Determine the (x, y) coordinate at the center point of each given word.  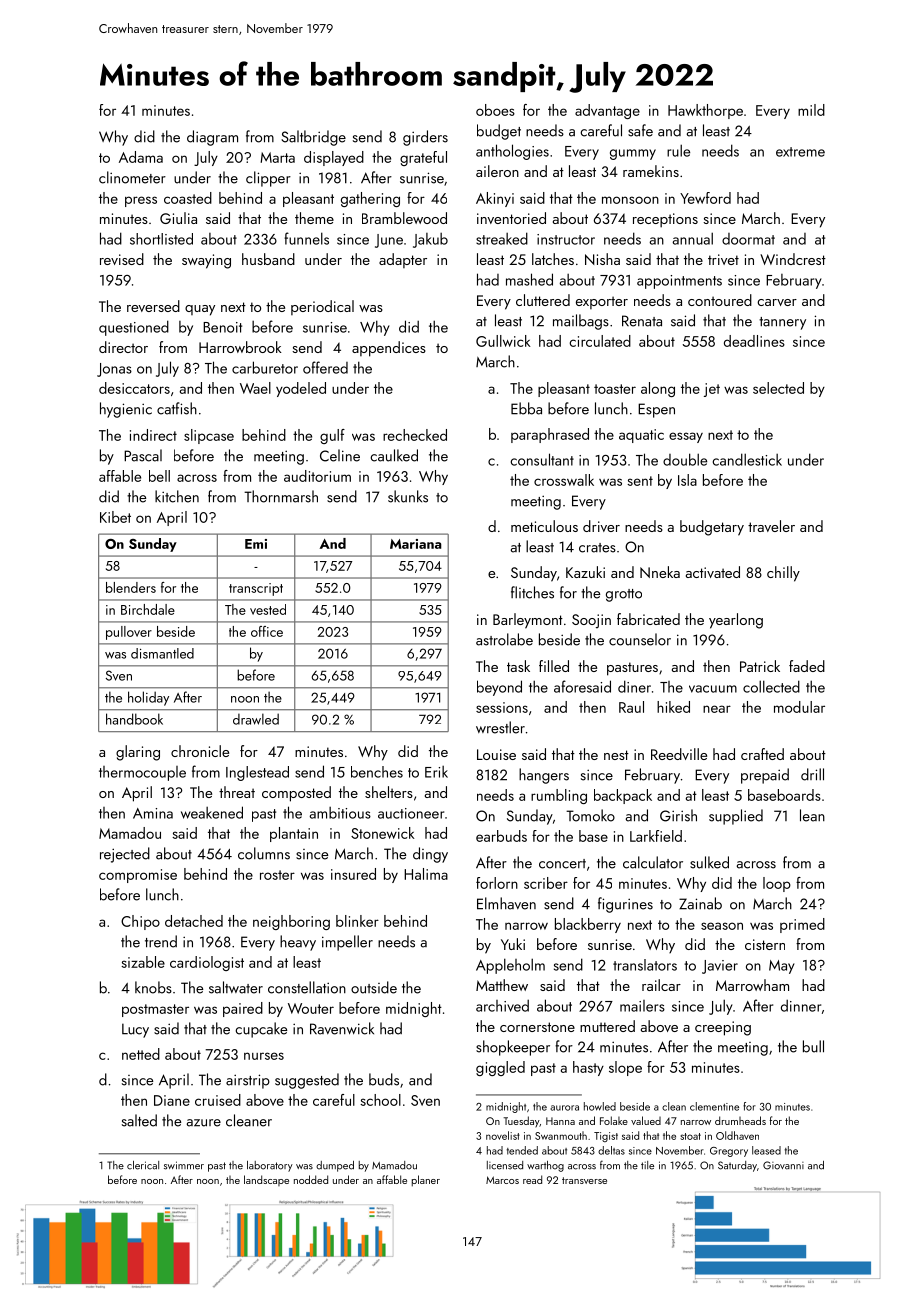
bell (159, 476)
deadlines (754, 341)
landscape (266, 1180)
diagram (212, 138)
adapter (403, 260)
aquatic (641, 436)
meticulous (544, 526)
